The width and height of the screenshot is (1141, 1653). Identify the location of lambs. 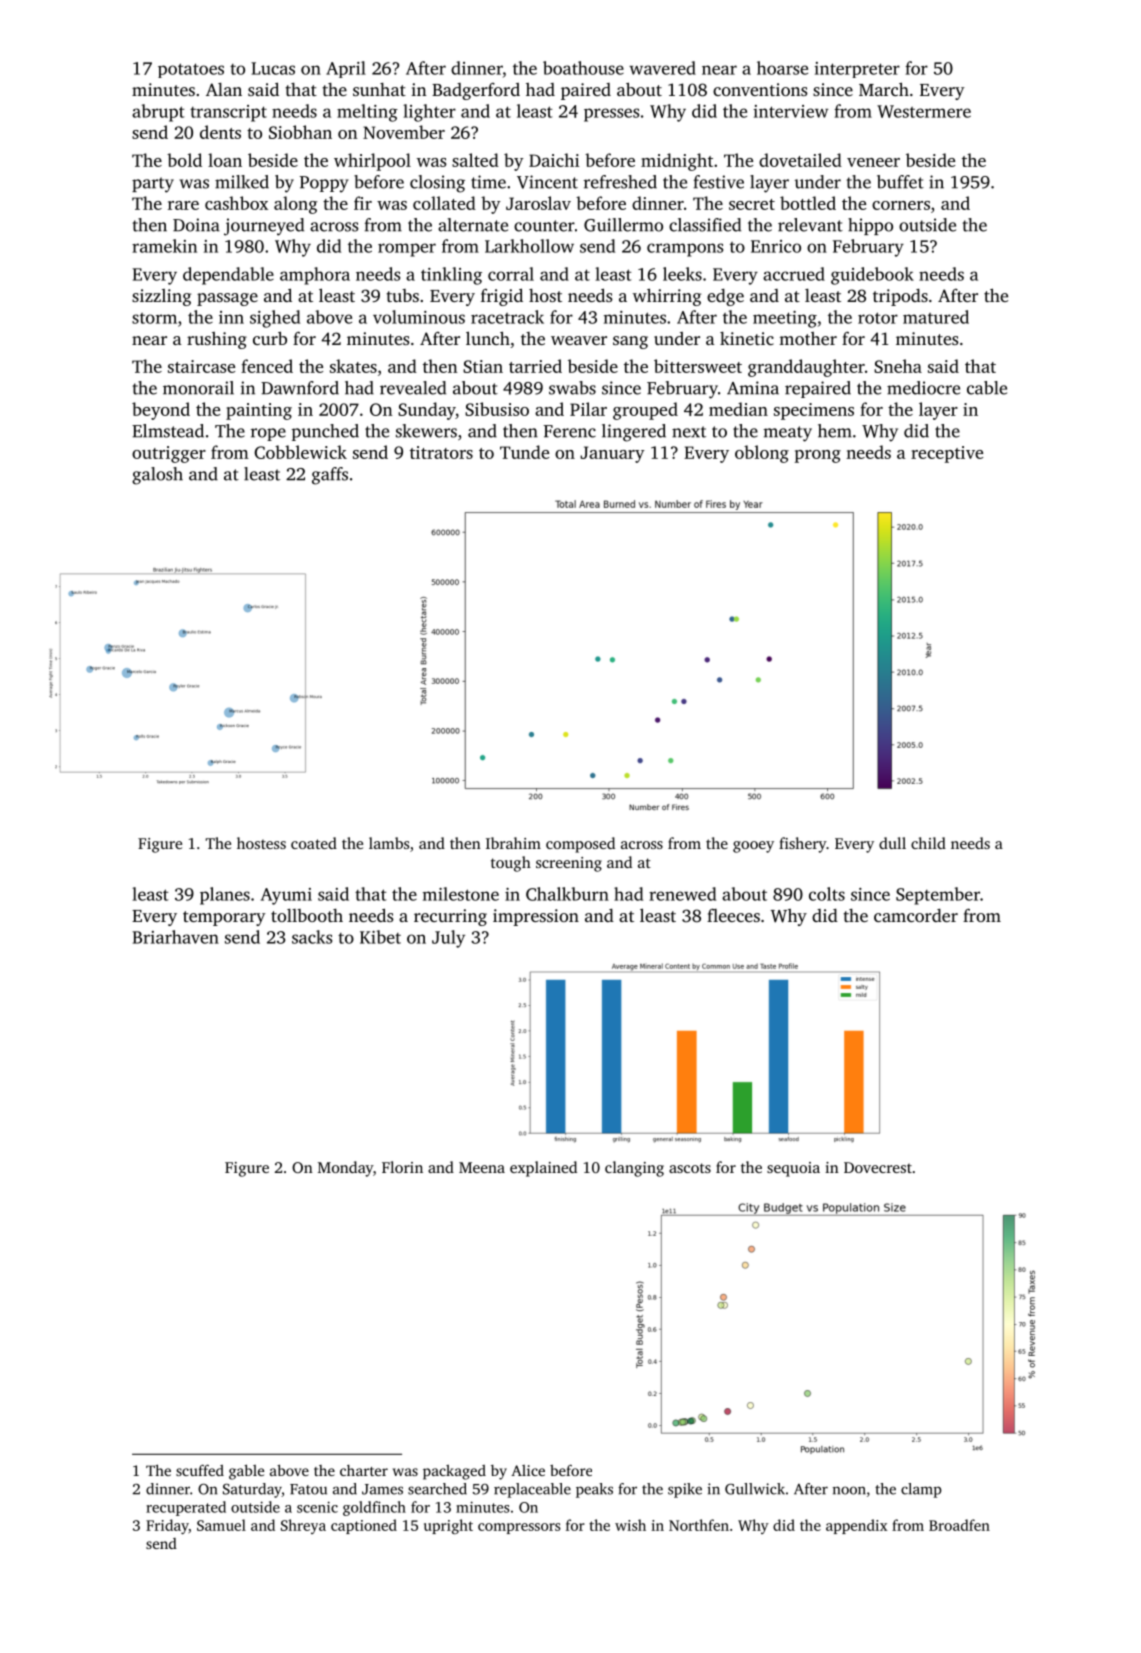
(389, 843).
